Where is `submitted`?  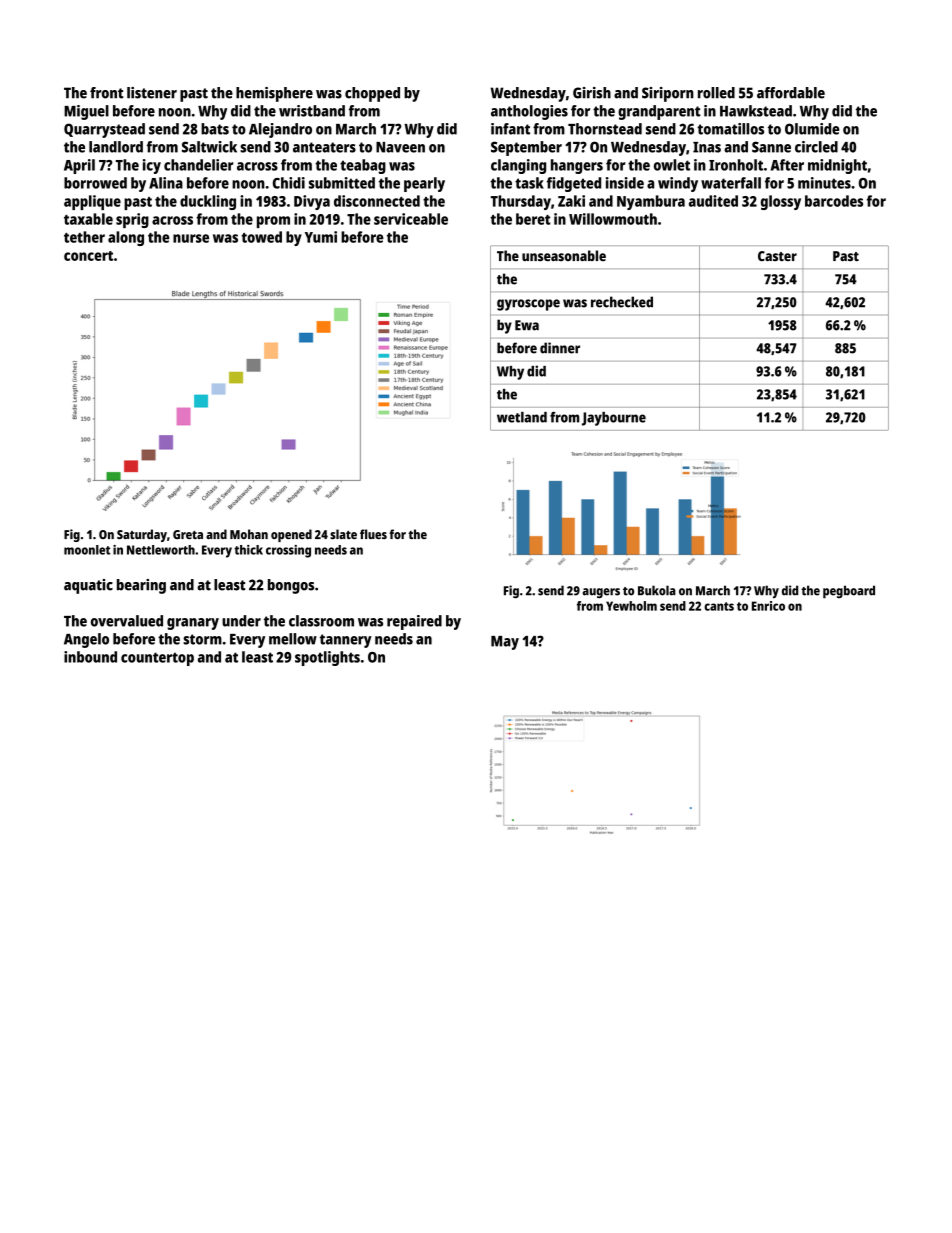 submitted is located at coordinates (342, 183).
